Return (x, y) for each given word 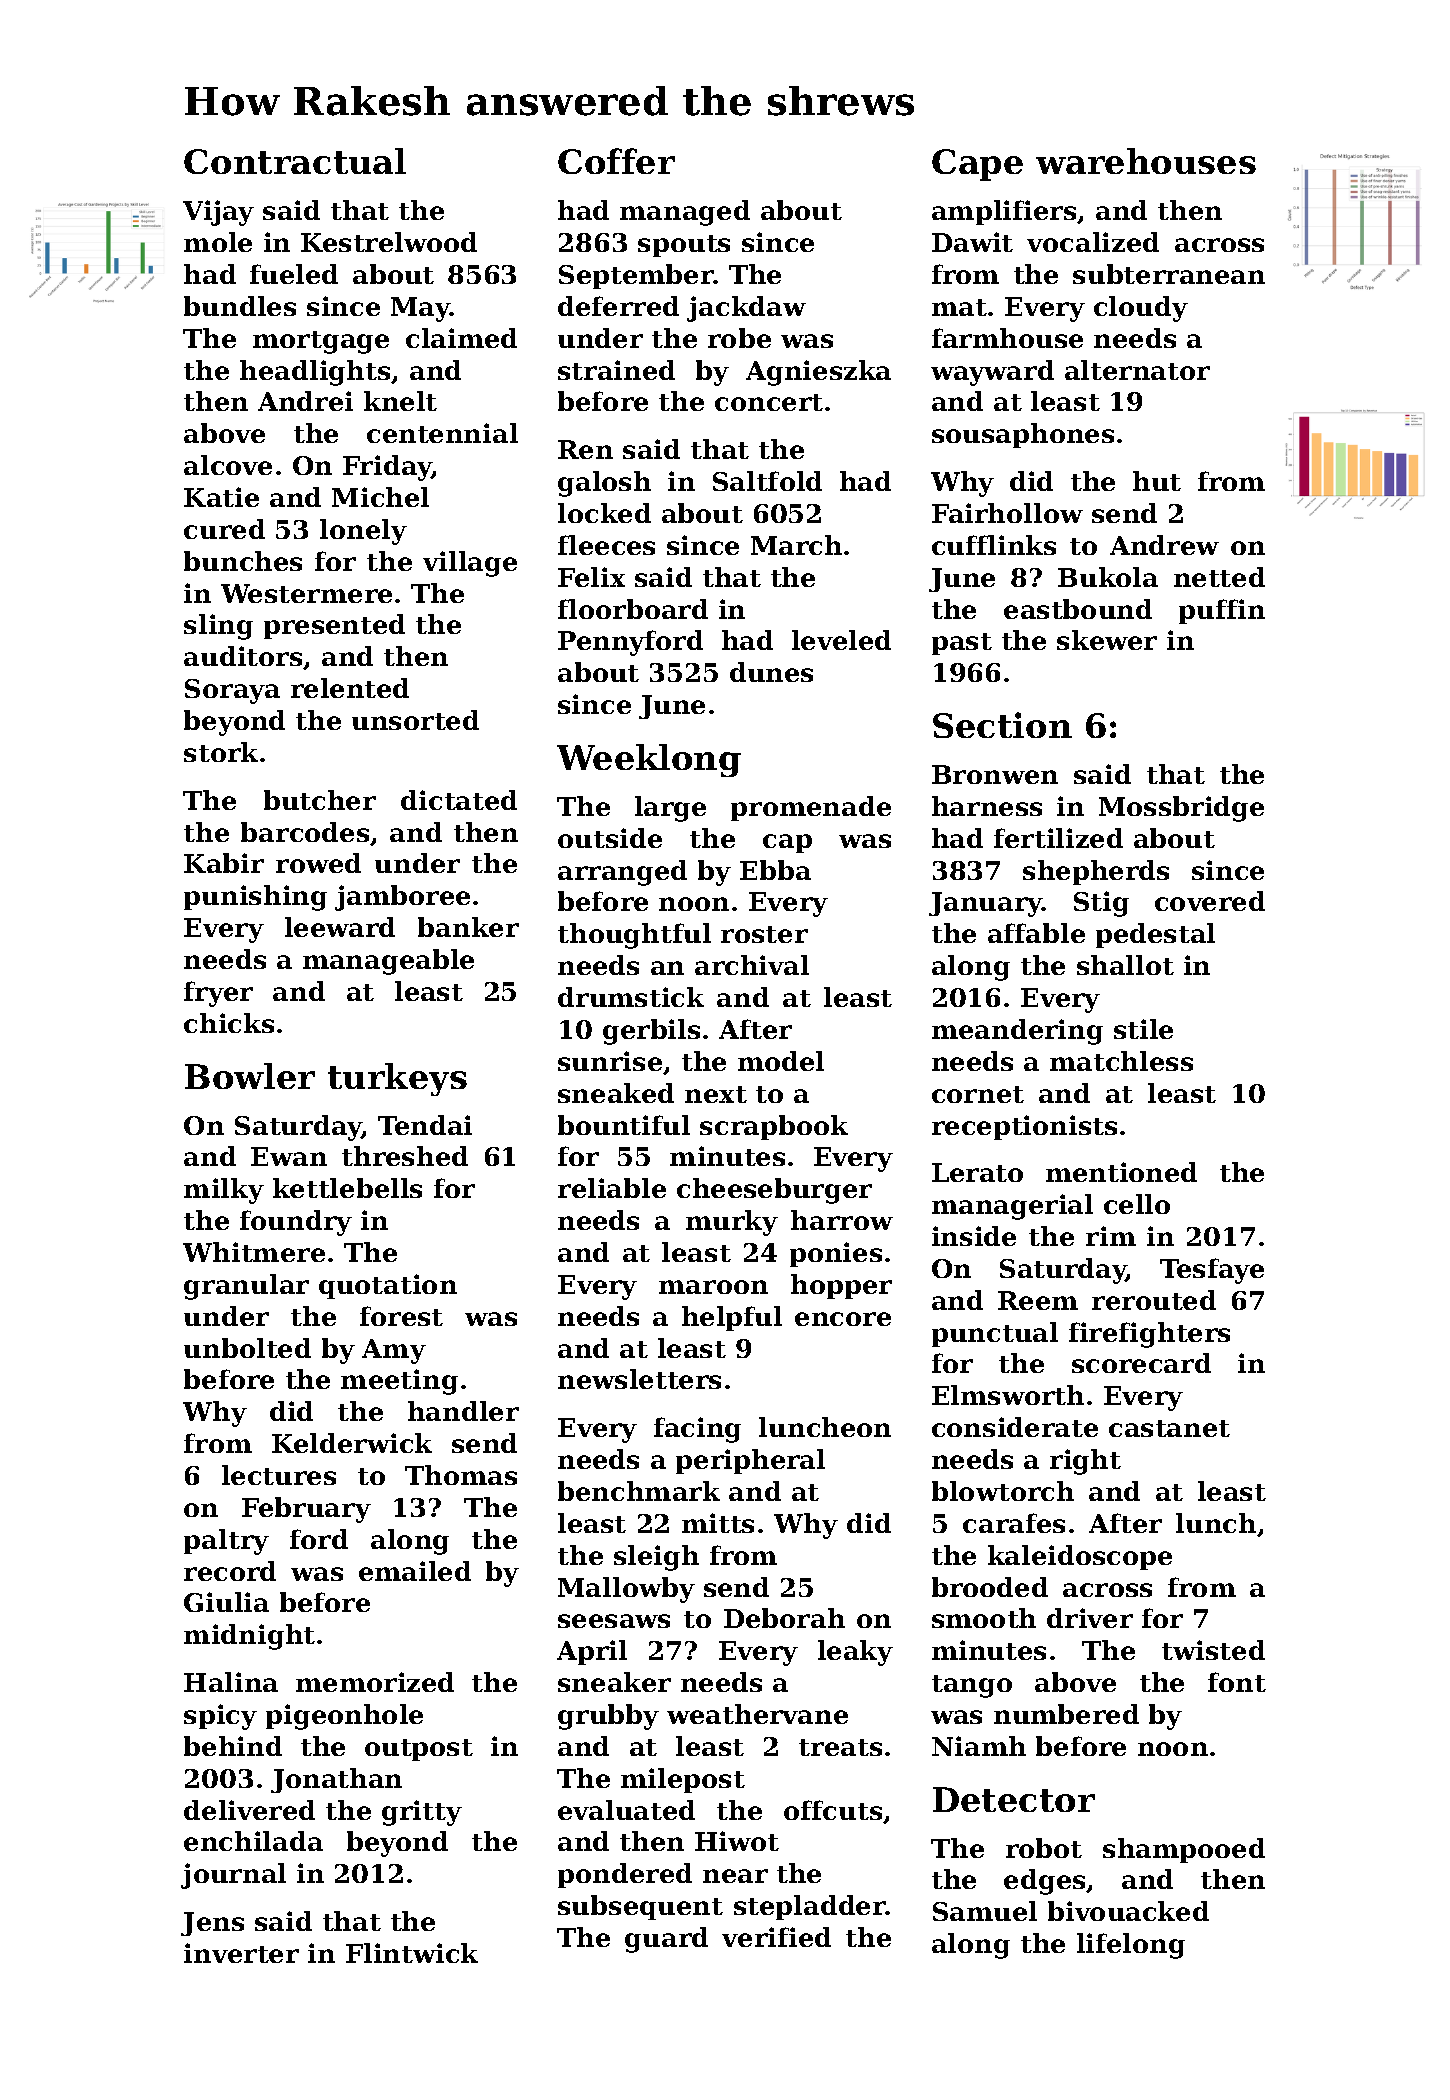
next (716, 1094)
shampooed (1184, 1850)
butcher (320, 800)
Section (1002, 725)
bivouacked (1128, 1911)
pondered (625, 1875)
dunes (771, 672)
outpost (419, 1750)
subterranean (1169, 274)
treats (840, 1747)
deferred (618, 306)
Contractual (295, 161)
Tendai (425, 1125)
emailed (415, 1571)
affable (1036, 933)
